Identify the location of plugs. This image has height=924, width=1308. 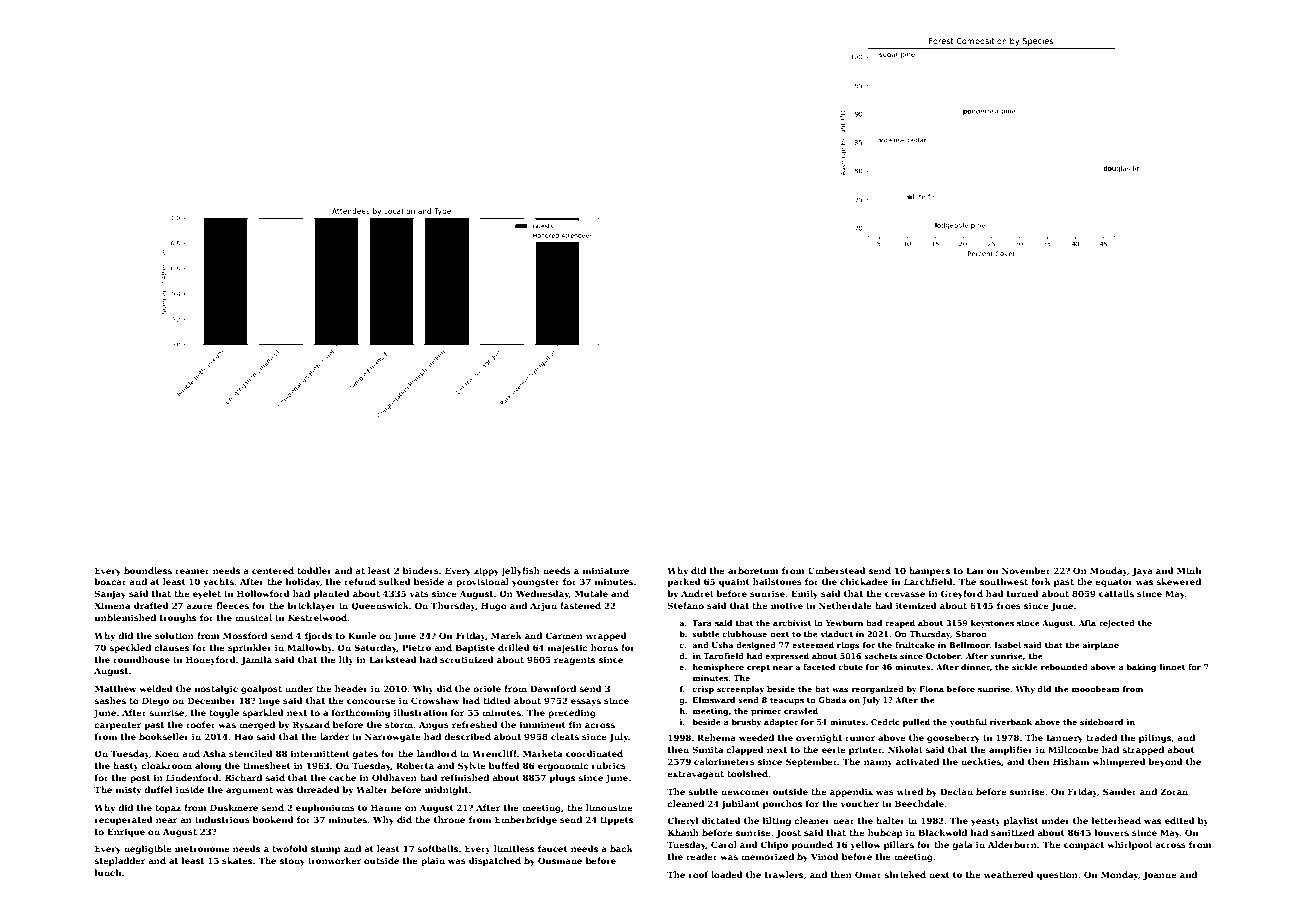
(562, 778).
